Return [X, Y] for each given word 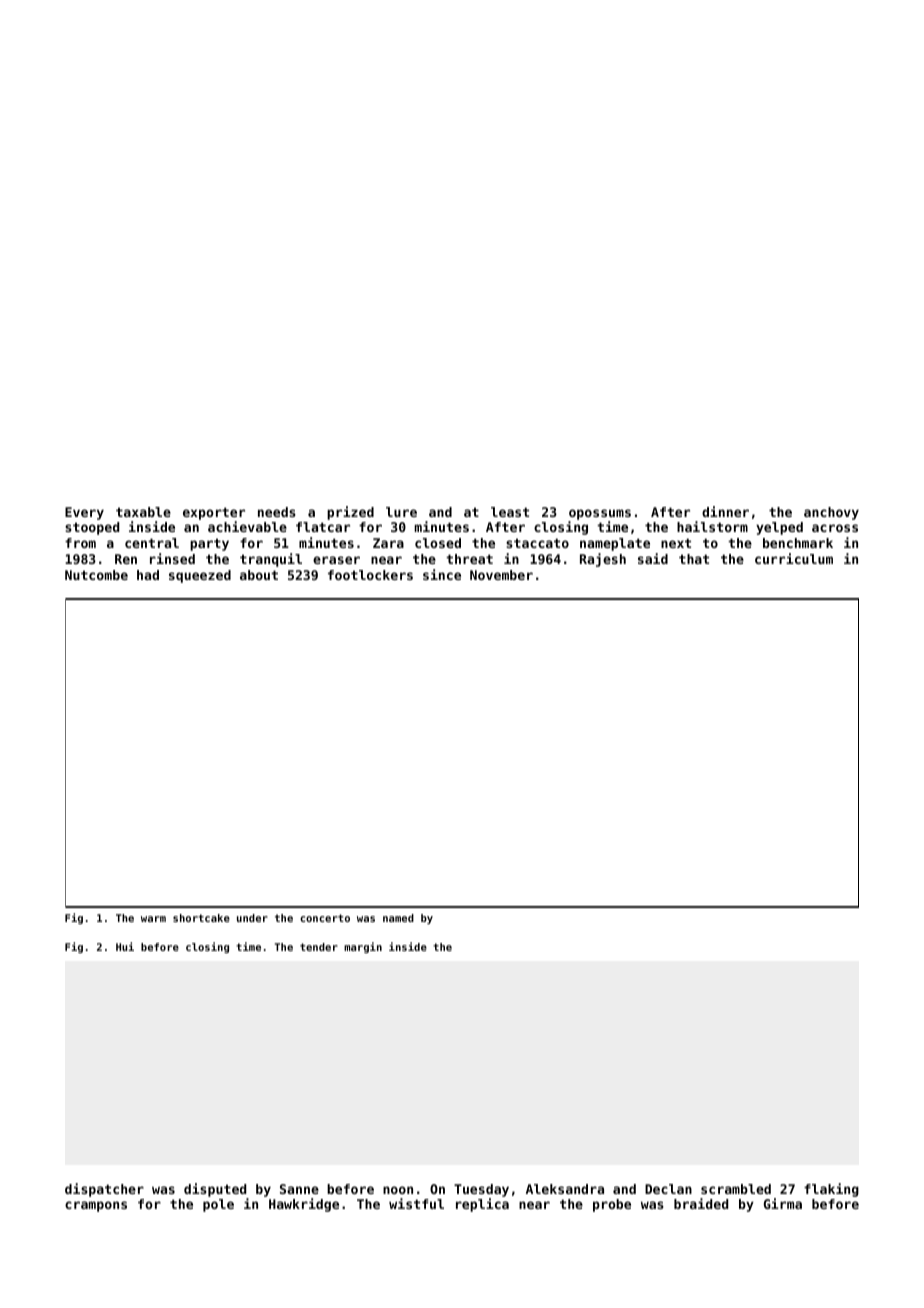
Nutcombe [96, 575]
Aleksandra [565, 1189]
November [501, 575]
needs [277, 512]
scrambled [736, 1189]
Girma [783, 1203]
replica [482, 1205]
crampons [96, 1206]
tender [319, 947]
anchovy [831, 513]
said [653, 558]
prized [350, 513]
